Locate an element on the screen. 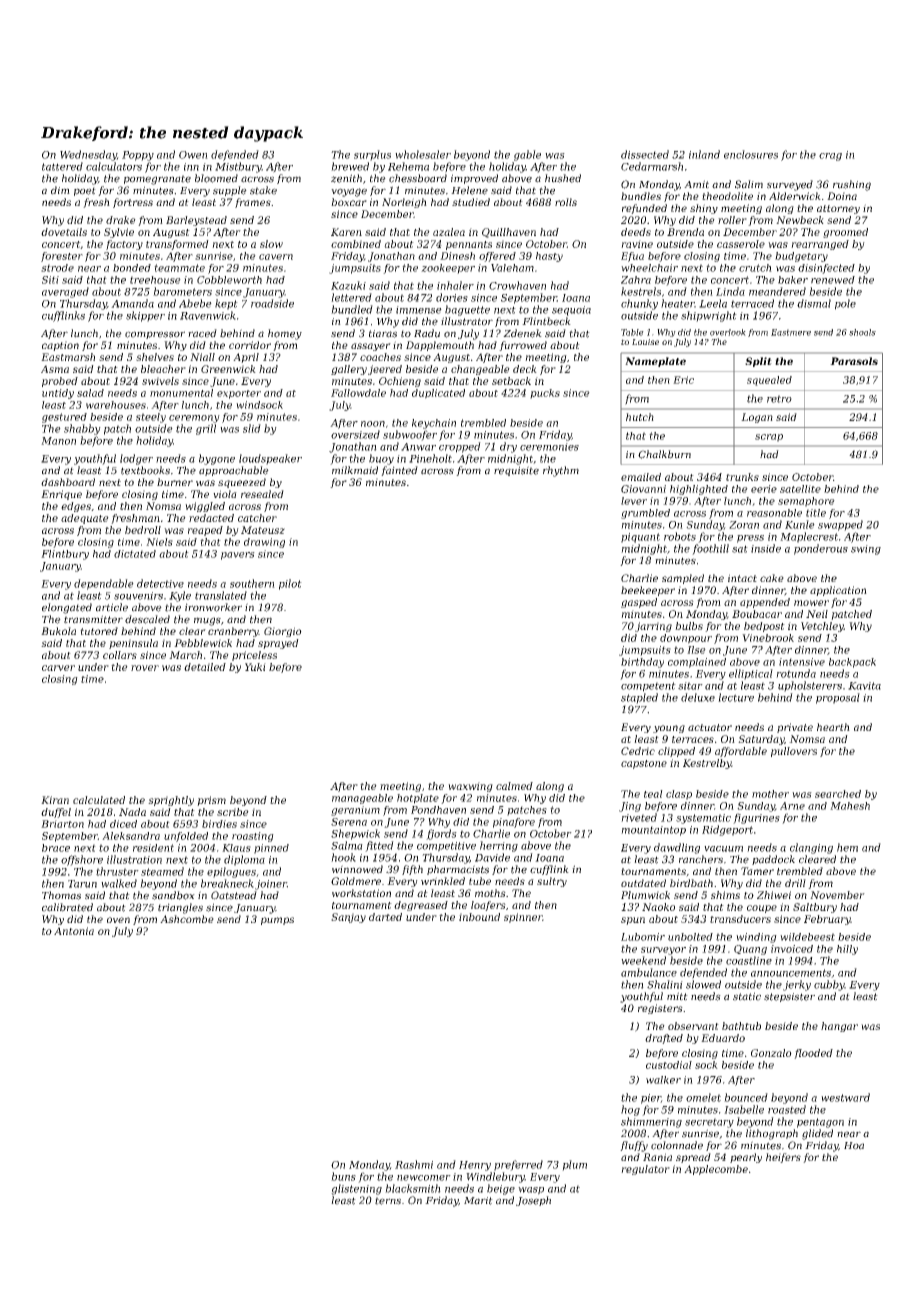 This screenshot has height=1308, width=924. crag is located at coordinates (830, 157).
